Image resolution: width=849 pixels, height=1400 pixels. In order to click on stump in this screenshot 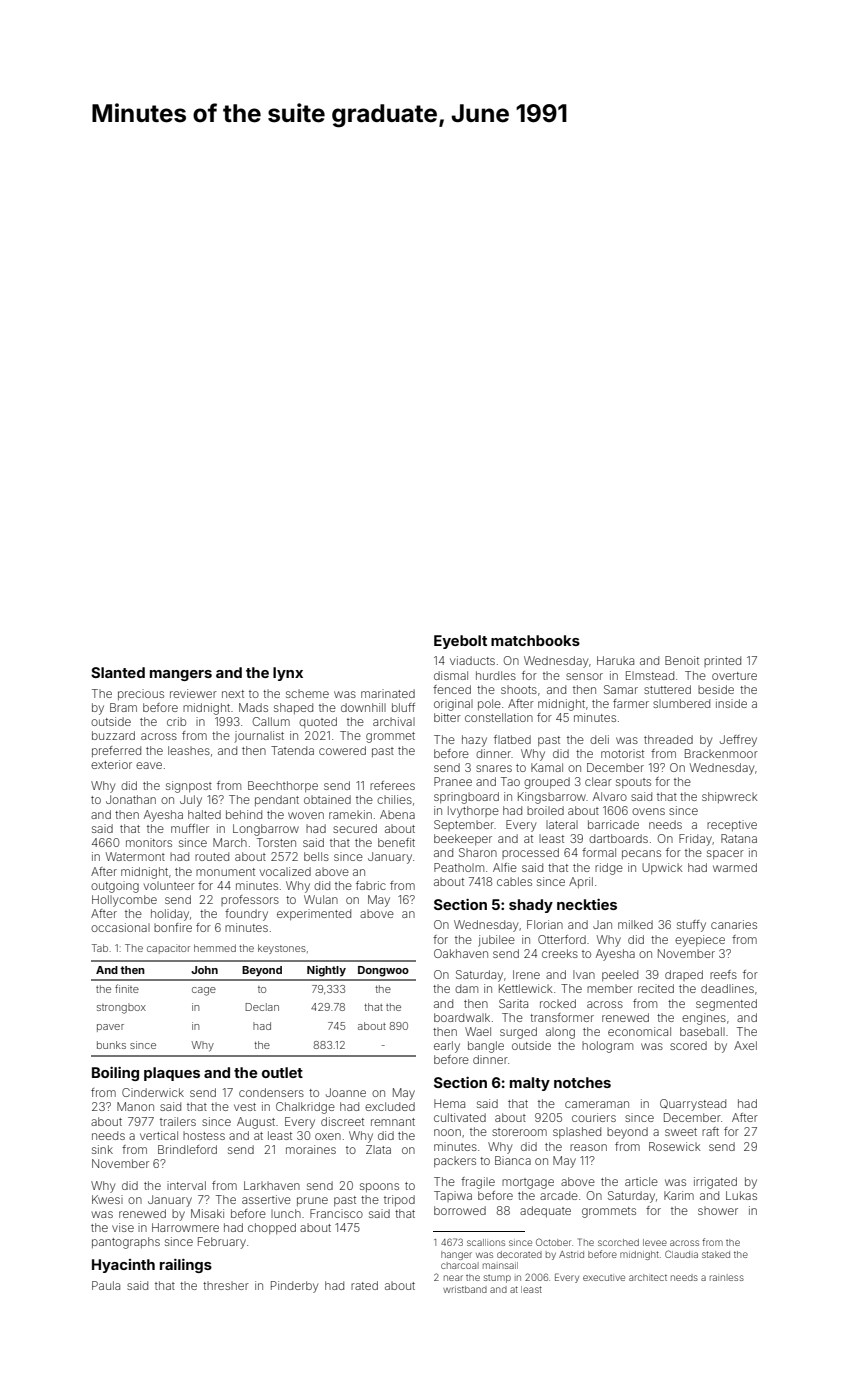, I will do `click(497, 1279)`.
